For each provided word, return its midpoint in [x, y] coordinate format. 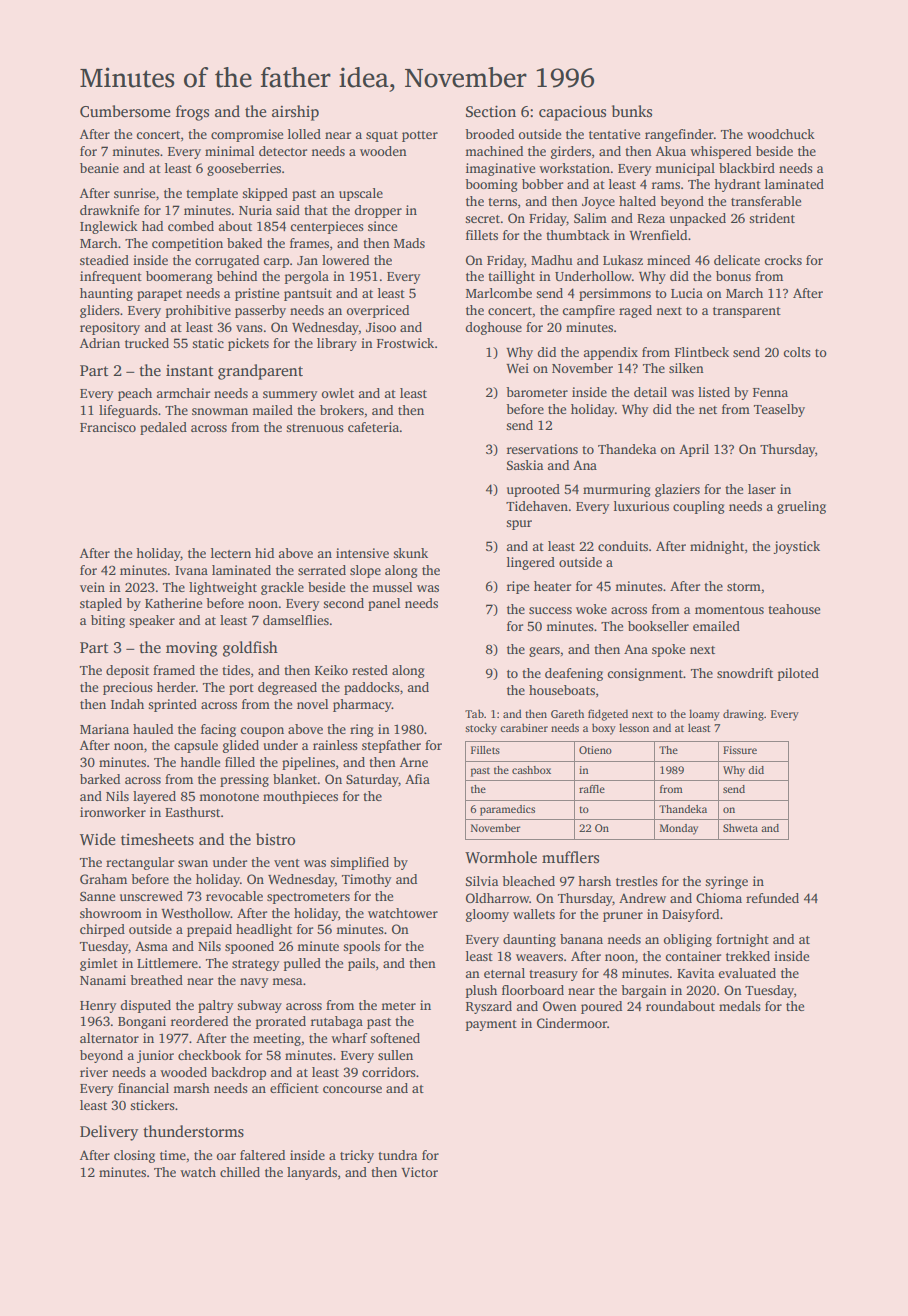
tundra [397, 1155]
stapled [101, 604]
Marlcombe [499, 293]
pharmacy [362, 705]
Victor [419, 1172]
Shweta [740, 828]
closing [134, 1156]
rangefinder [679, 135]
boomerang [179, 277]
